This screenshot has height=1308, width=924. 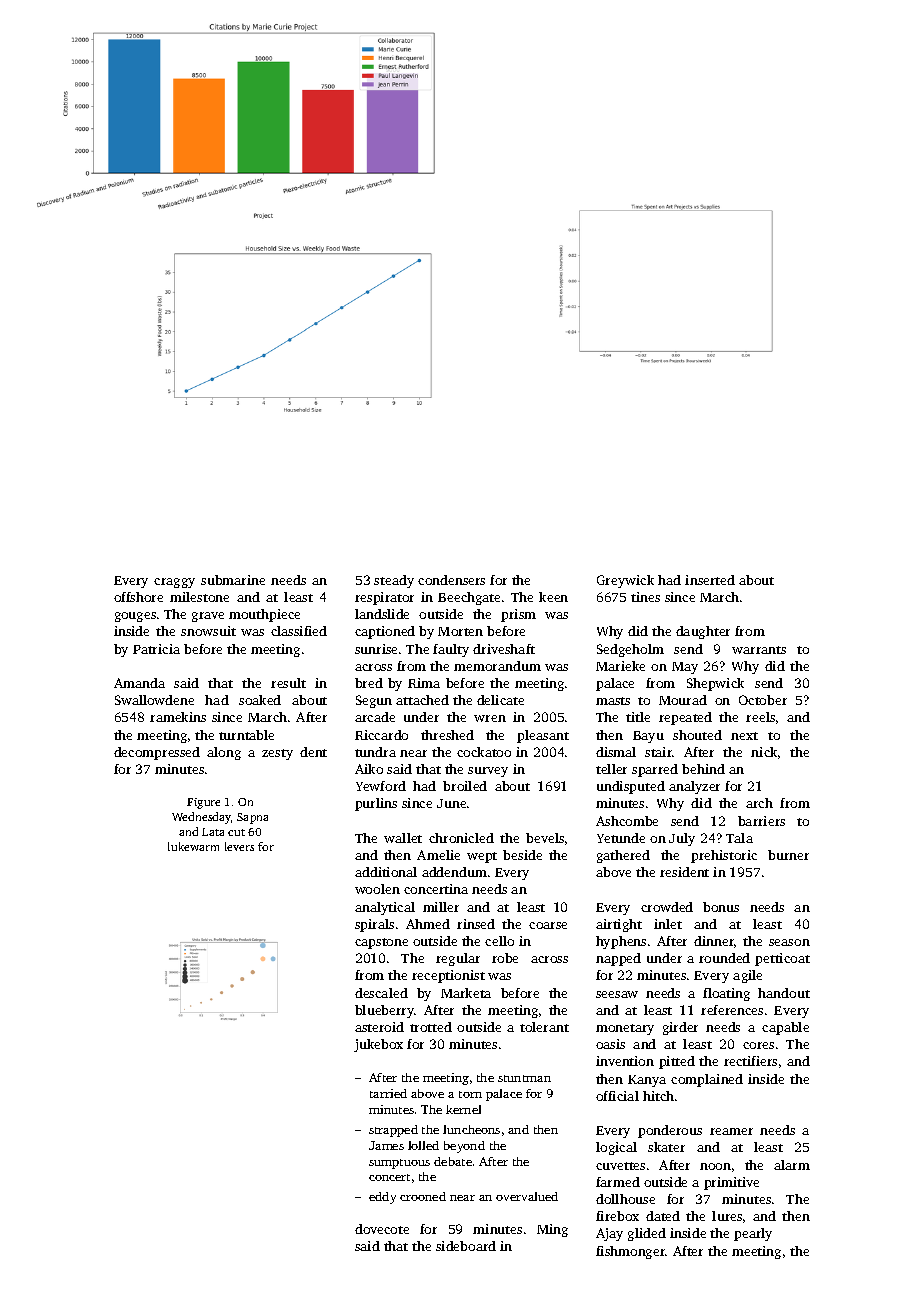 I want to click on soaked, so click(x=260, y=700).
